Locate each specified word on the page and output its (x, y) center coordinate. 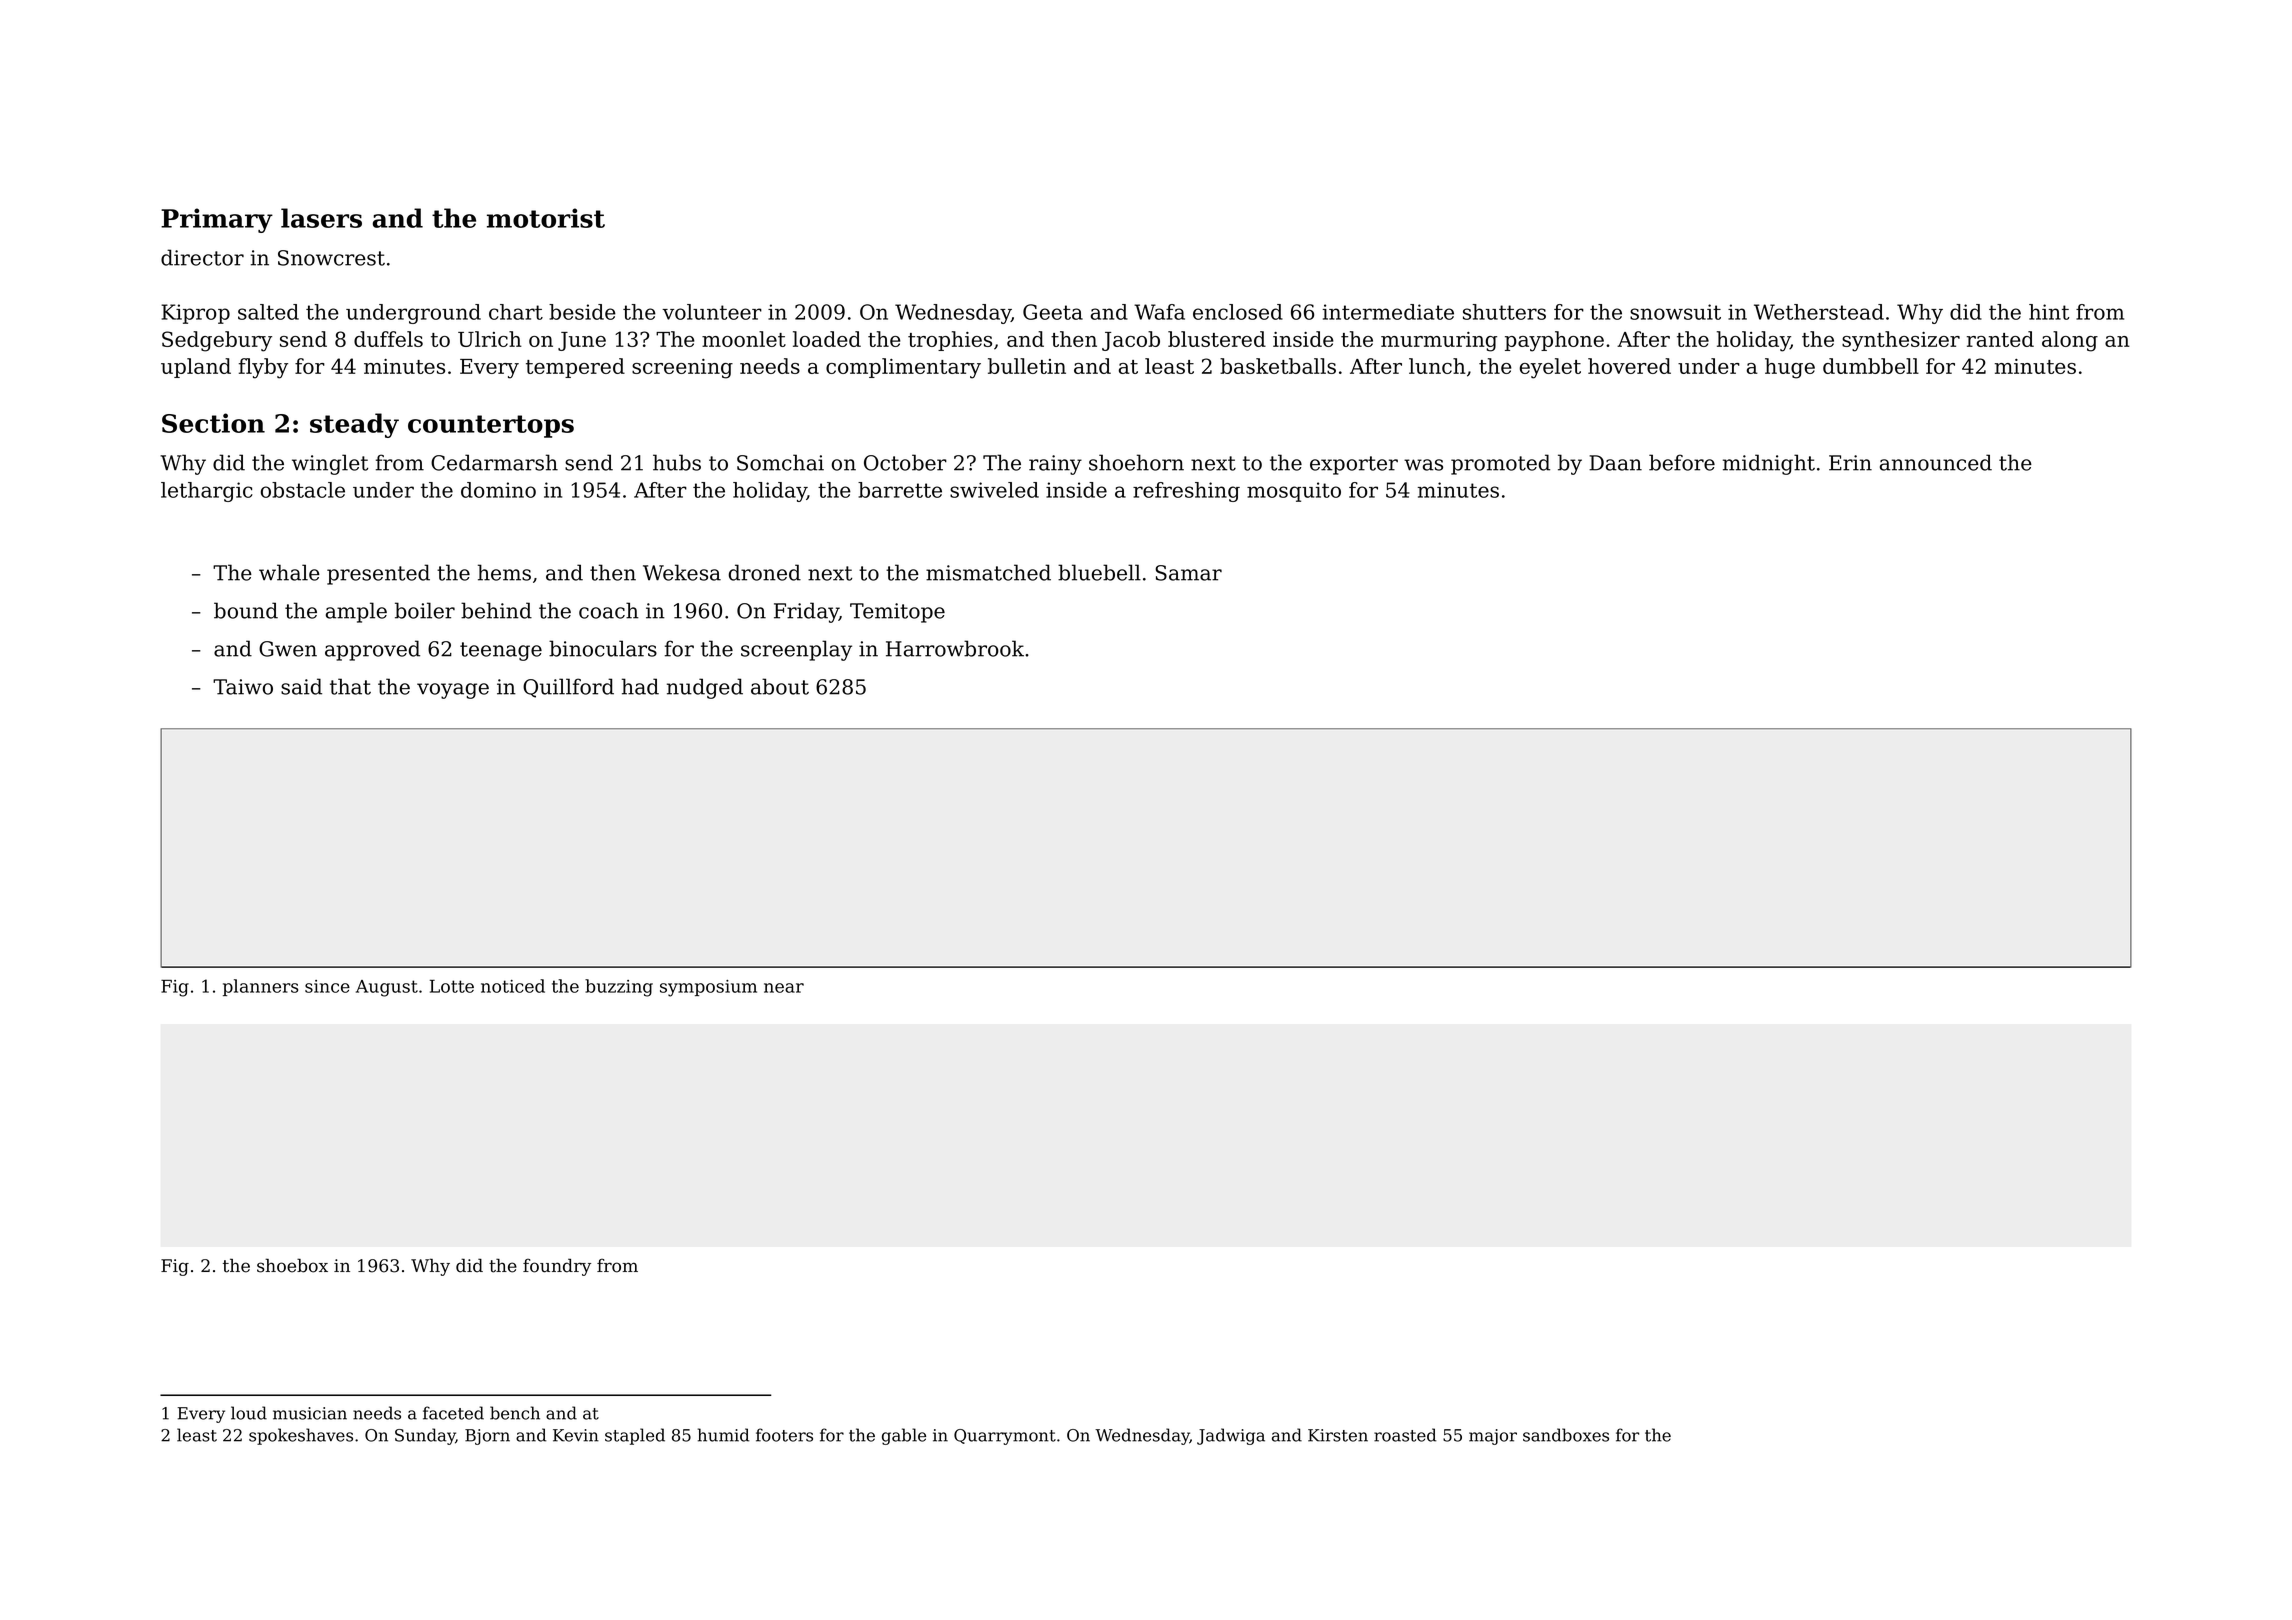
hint (2049, 312)
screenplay (796, 650)
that (350, 686)
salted (268, 312)
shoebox (292, 1265)
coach (609, 610)
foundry (557, 1267)
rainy (1055, 465)
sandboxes (1566, 1435)
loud (249, 1413)
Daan (1615, 463)
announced (1936, 462)
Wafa (1159, 312)
